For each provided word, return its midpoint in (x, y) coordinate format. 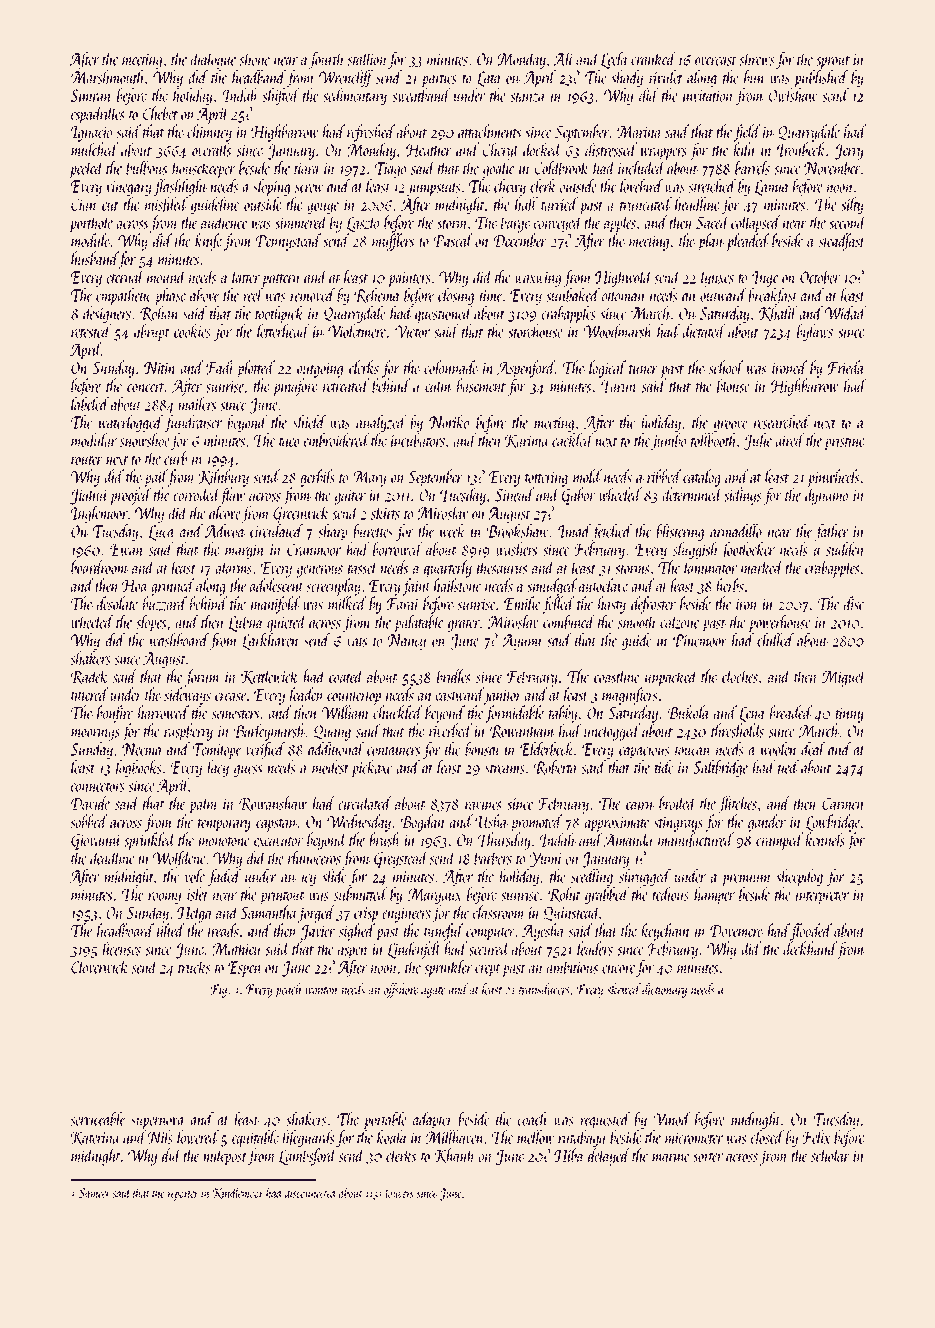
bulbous (146, 168)
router (87, 460)
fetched (612, 532)
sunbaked (573, 295)
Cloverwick (100, 967)
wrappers (664, 154)
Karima (527, 442)
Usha (491, 821)
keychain (666, 932)
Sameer (95, 1193)
